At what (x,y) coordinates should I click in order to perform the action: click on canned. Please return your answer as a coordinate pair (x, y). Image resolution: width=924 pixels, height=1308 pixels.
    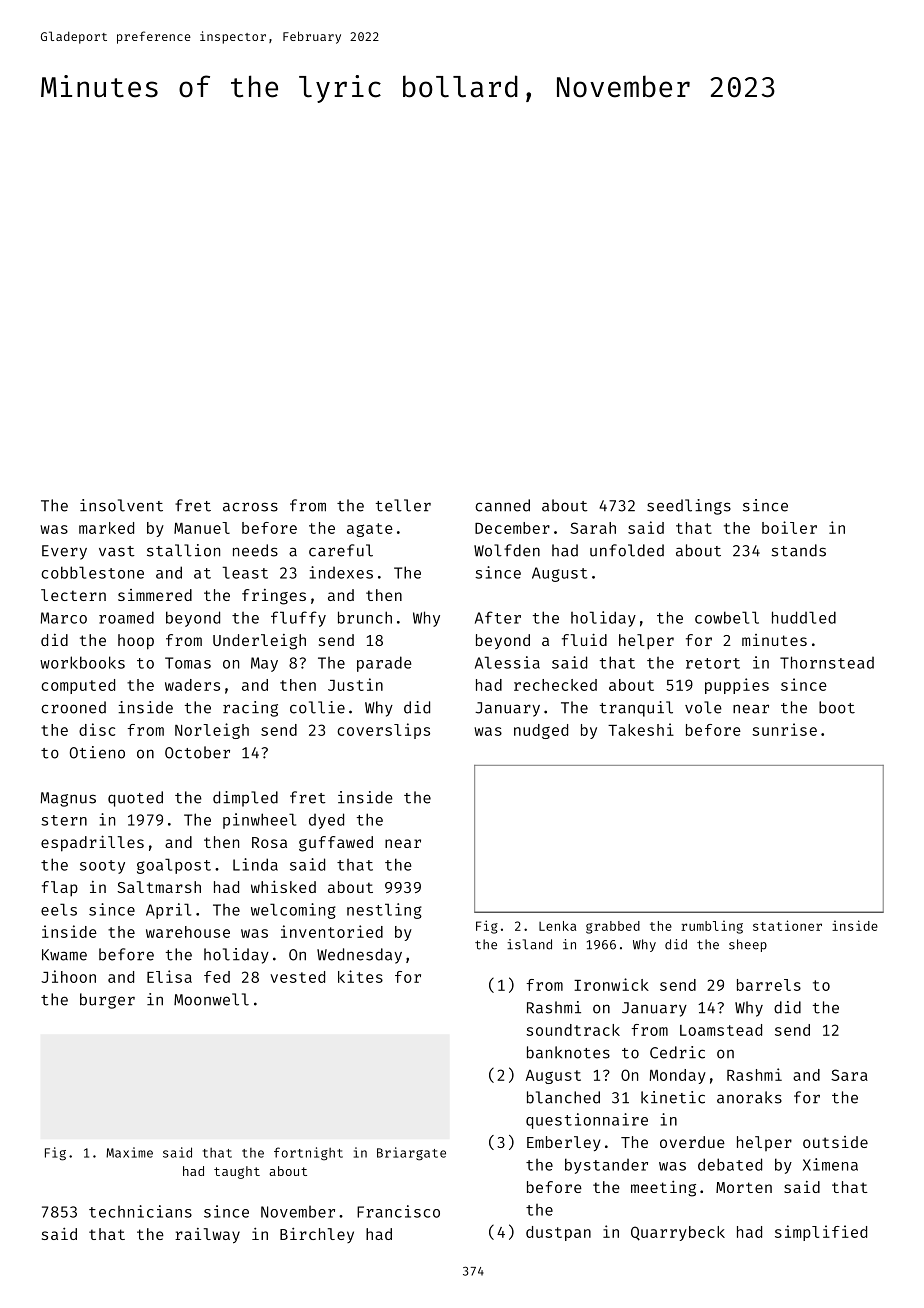
    Looking at the image, I should click on (502, 505).
